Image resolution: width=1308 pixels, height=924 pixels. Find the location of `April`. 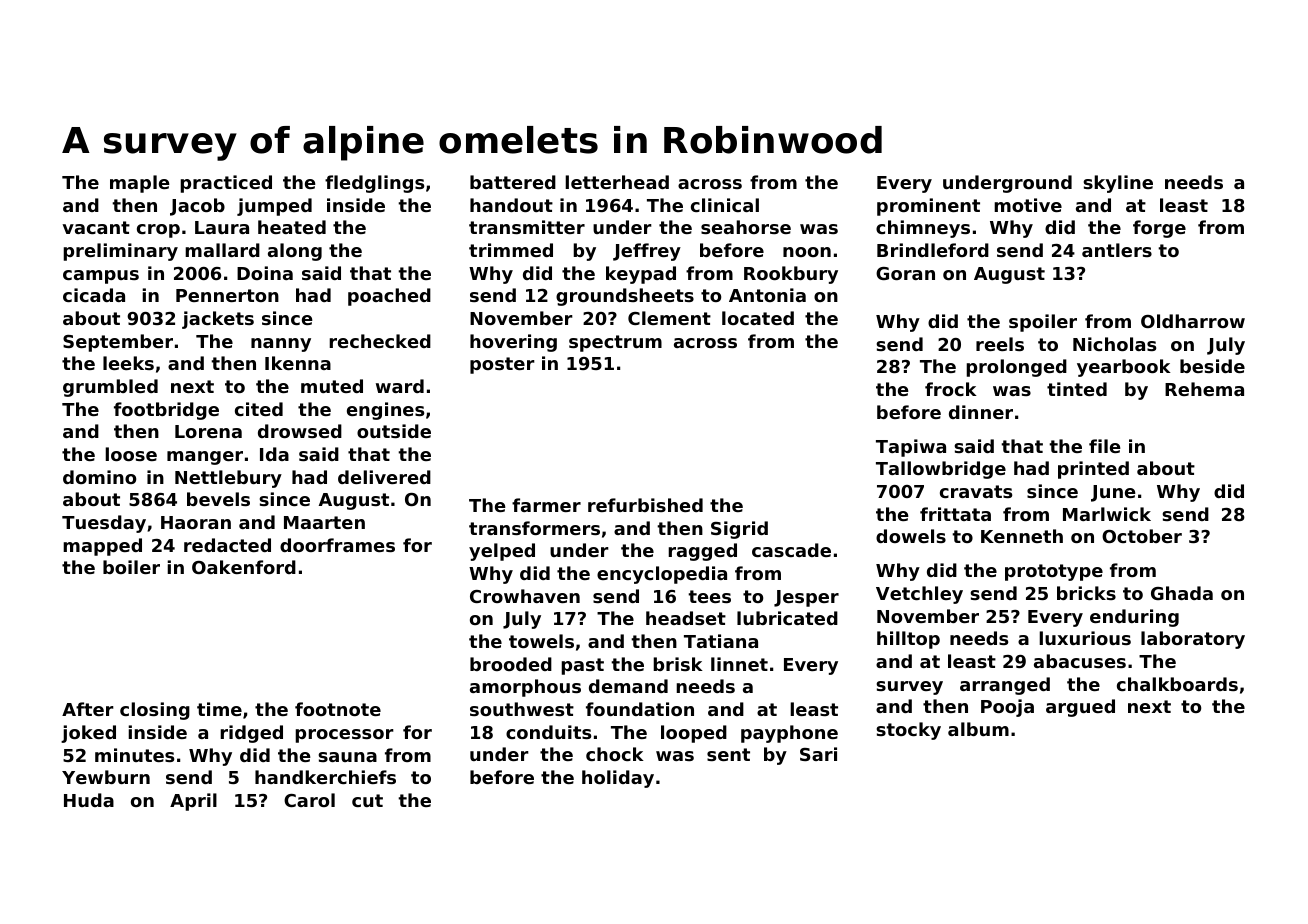

April is located at coordinates (193, 802).
